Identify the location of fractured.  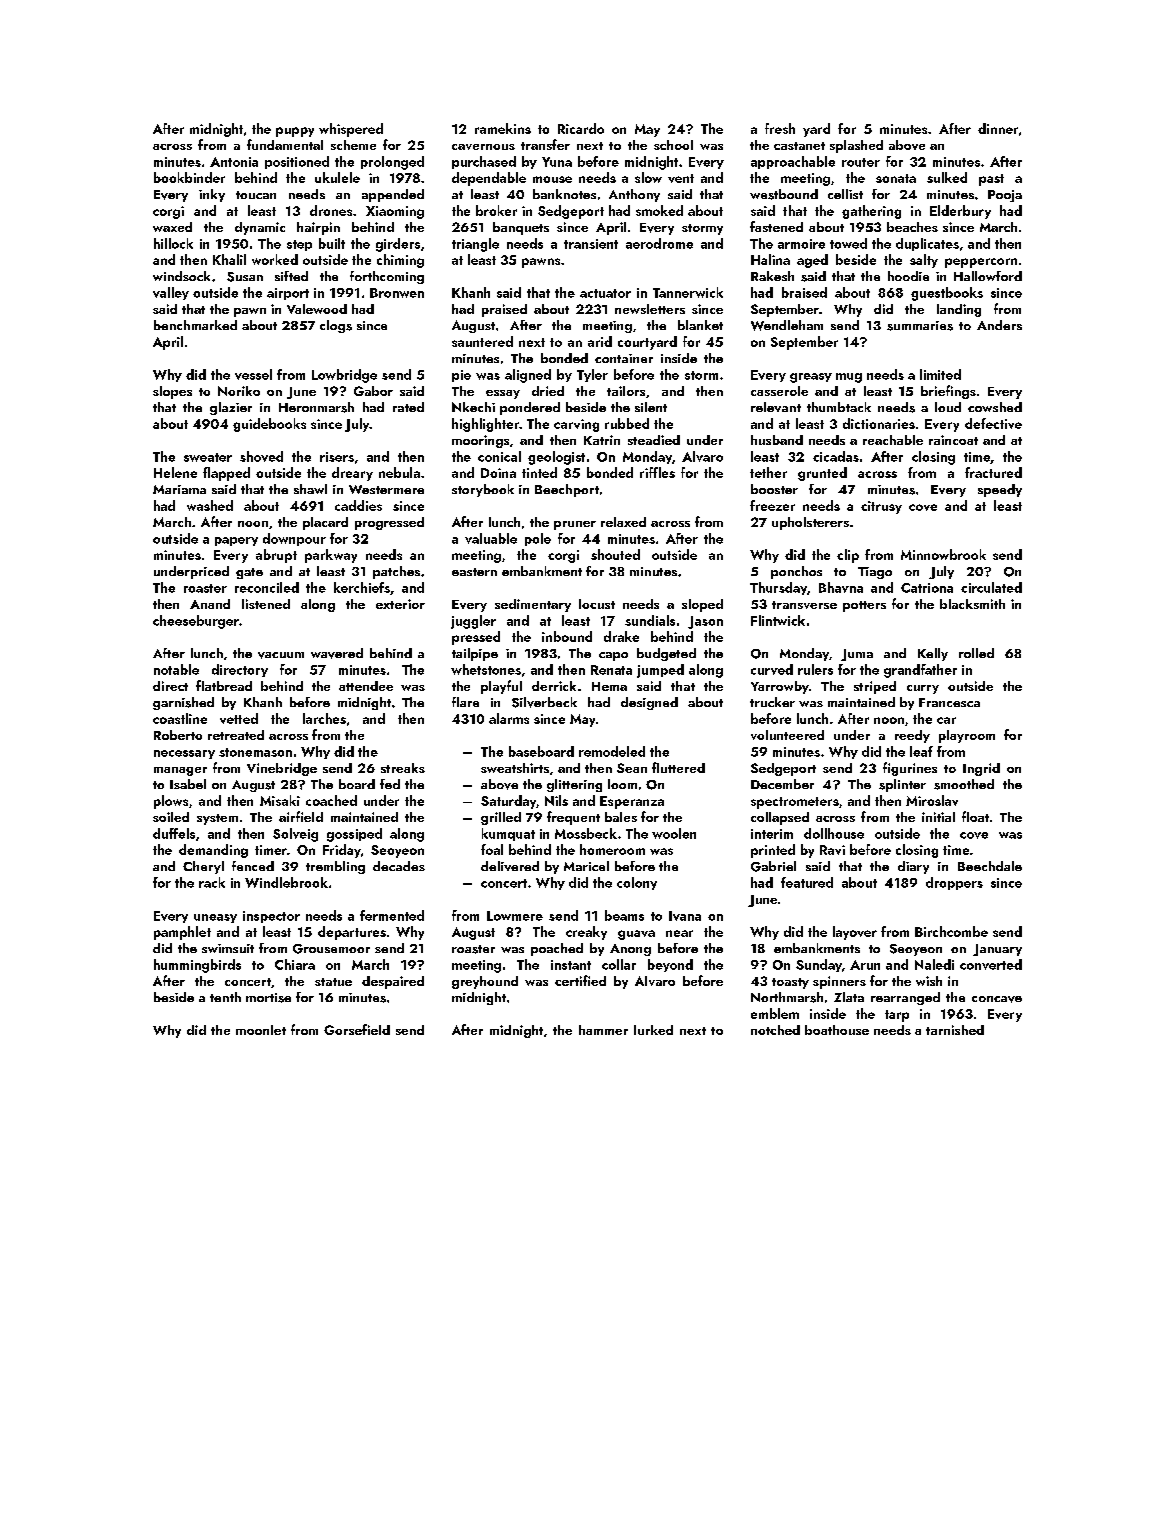
(993, 472).
